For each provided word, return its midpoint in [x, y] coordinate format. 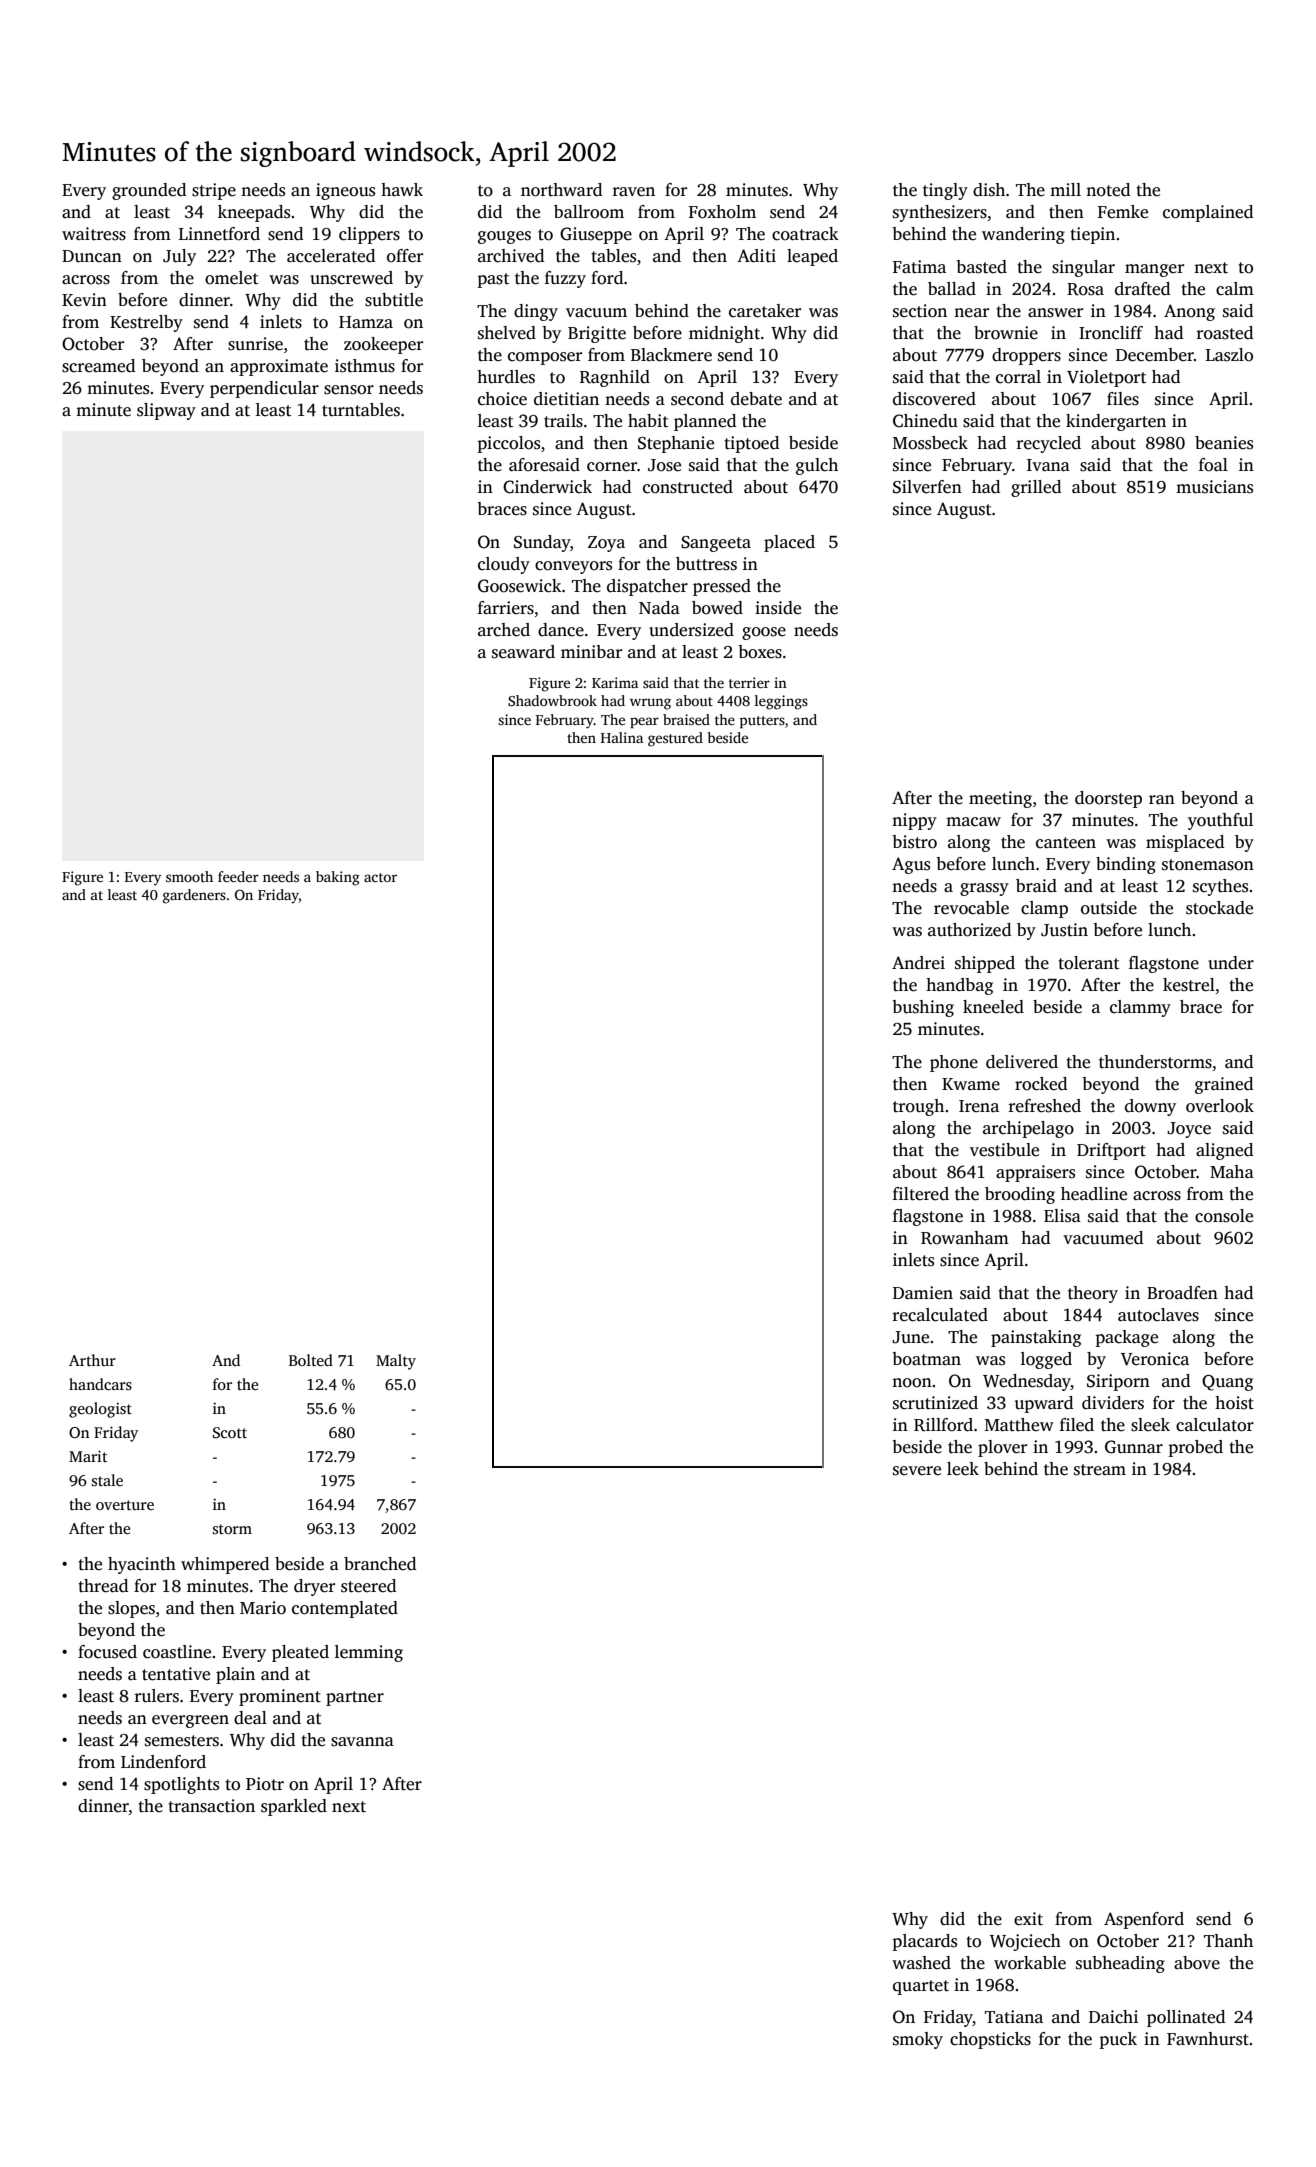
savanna [362, 1742]
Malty [396, 1362]
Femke [1122, 212]
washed [921, 1963]
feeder [238, 876]
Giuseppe [596, 235]
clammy [1140, 1008]
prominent [280, 1697]
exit [1028, 1919]
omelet [231, 278]
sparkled [294, 1807]
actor [380, 877]
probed [1196, 1448]
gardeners [194, 896]
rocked [1041, 1084]
